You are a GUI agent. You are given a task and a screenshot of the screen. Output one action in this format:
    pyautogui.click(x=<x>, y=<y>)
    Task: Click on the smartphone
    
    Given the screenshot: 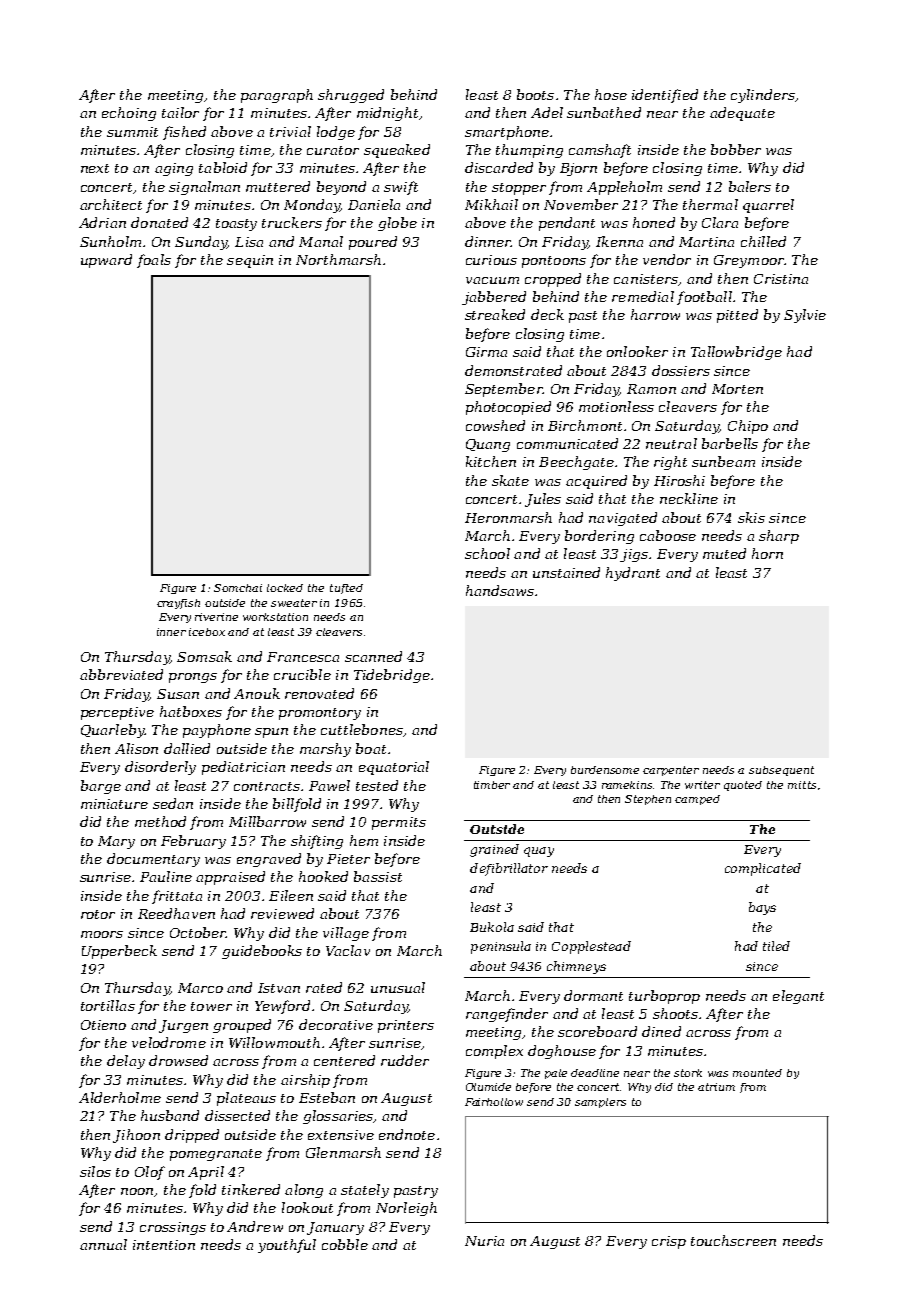 What is the action you would take?
    pyautogui.click(x=507, y=133)
